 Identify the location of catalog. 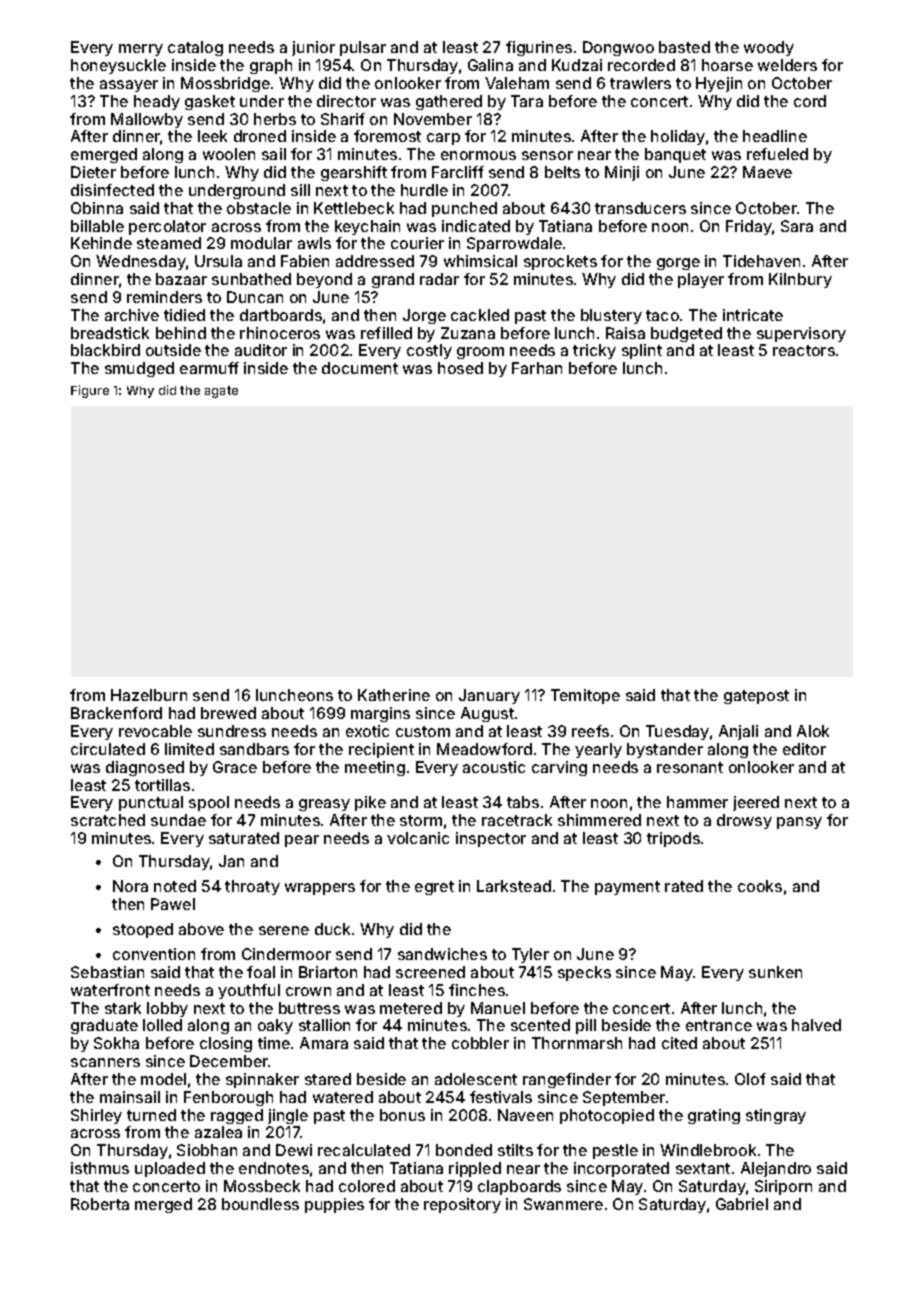
(195, 48).
